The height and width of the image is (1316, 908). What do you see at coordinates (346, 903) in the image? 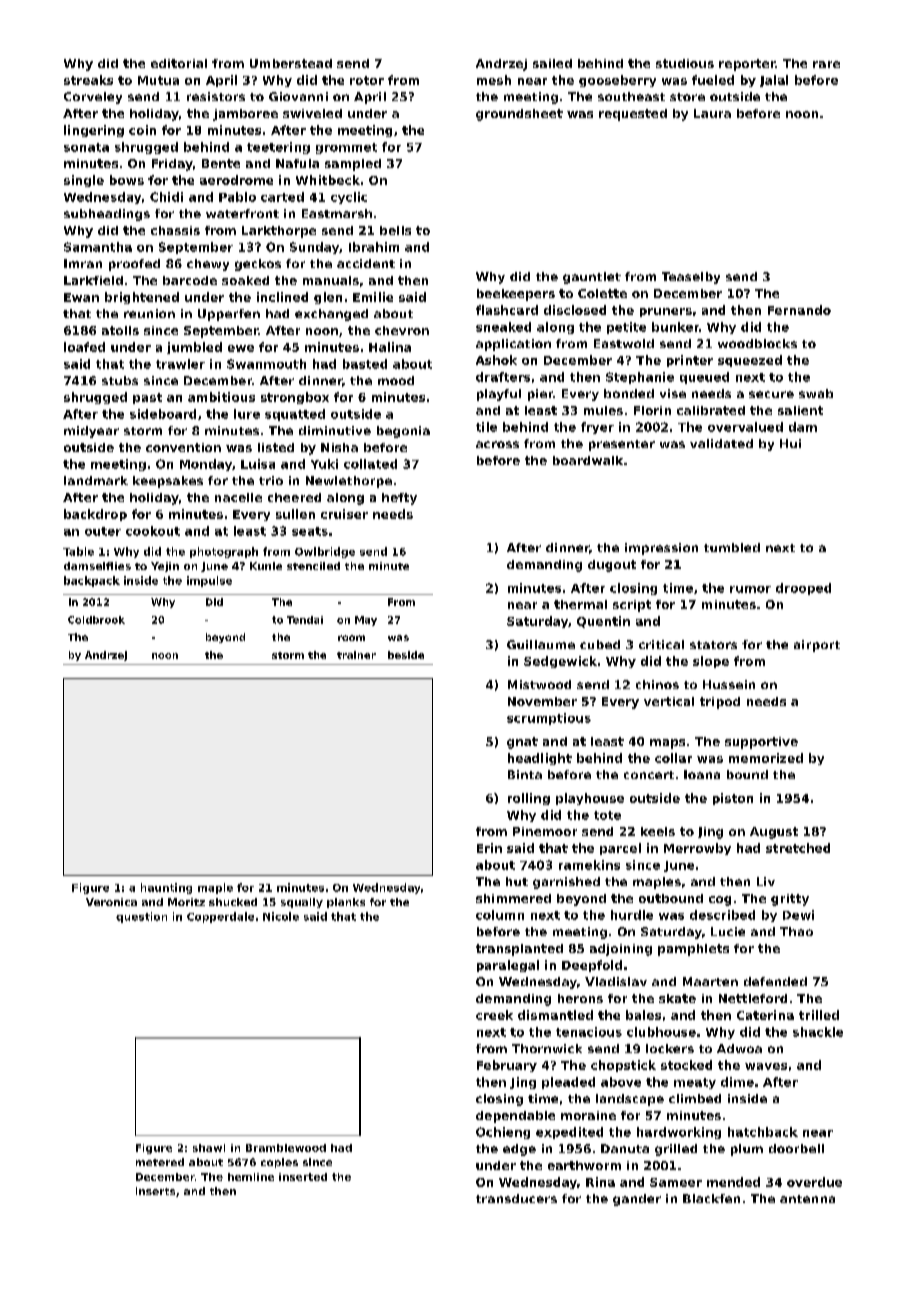
I see `planks` at bounding box center [346, 903].
